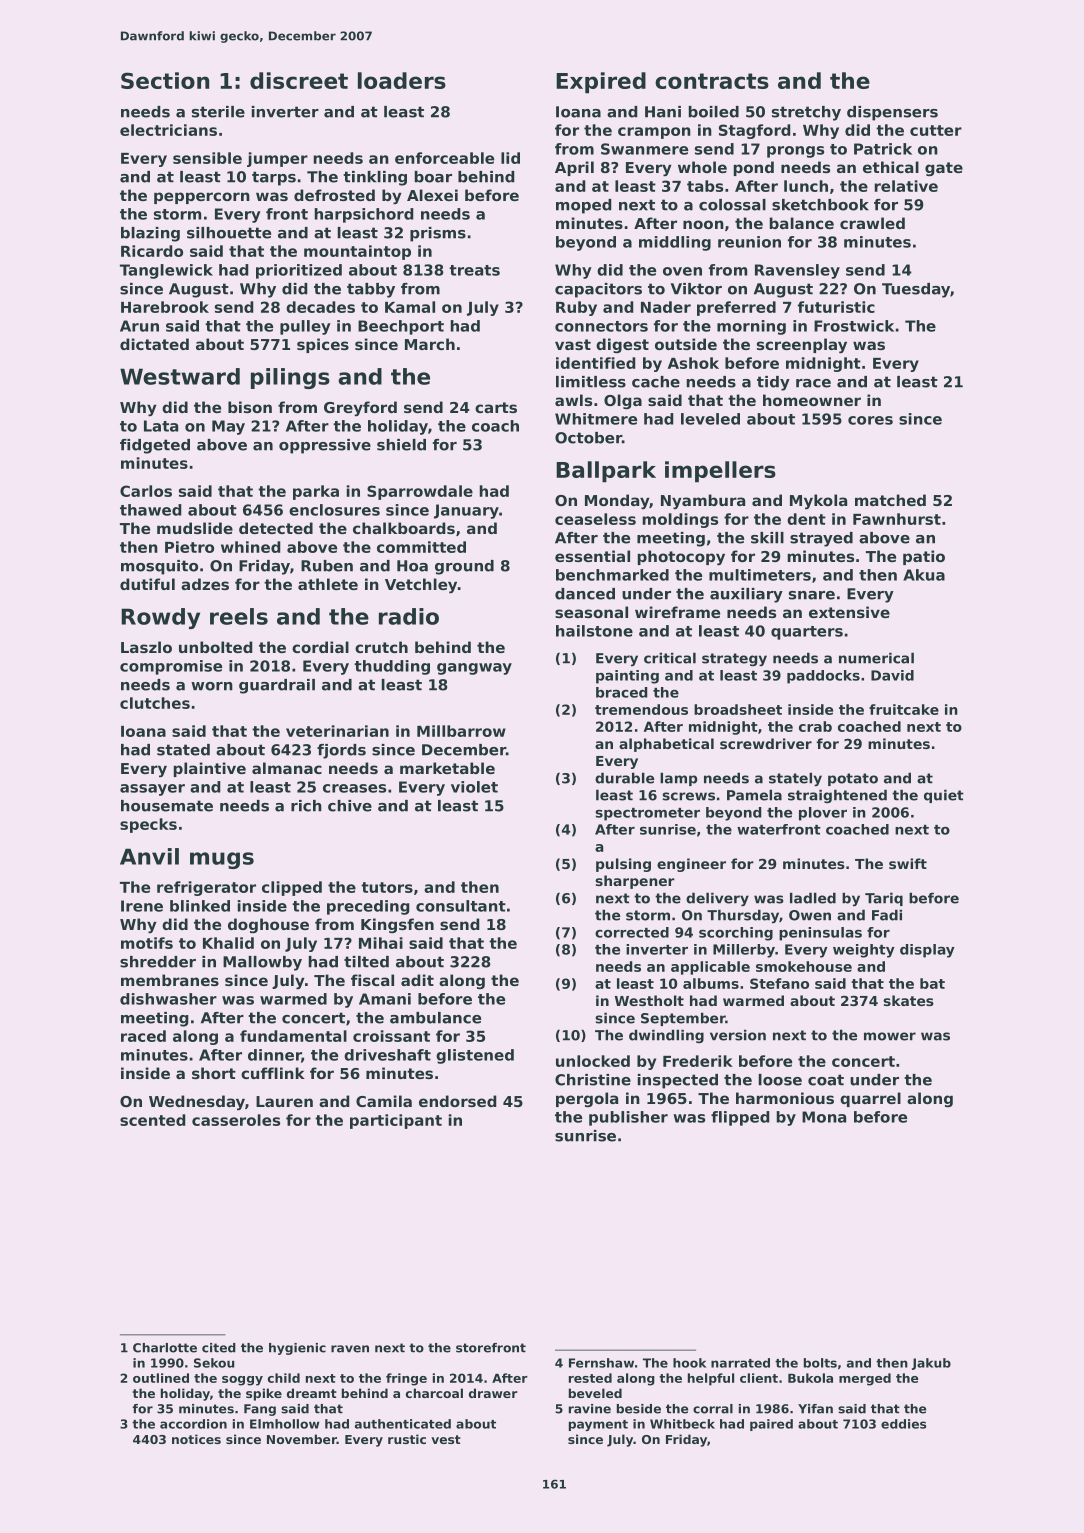 This screenshot has height=1533, width=1084. Describe the element at coordinates (396, 1121) in the screenshot. I see `participant` at that location.
